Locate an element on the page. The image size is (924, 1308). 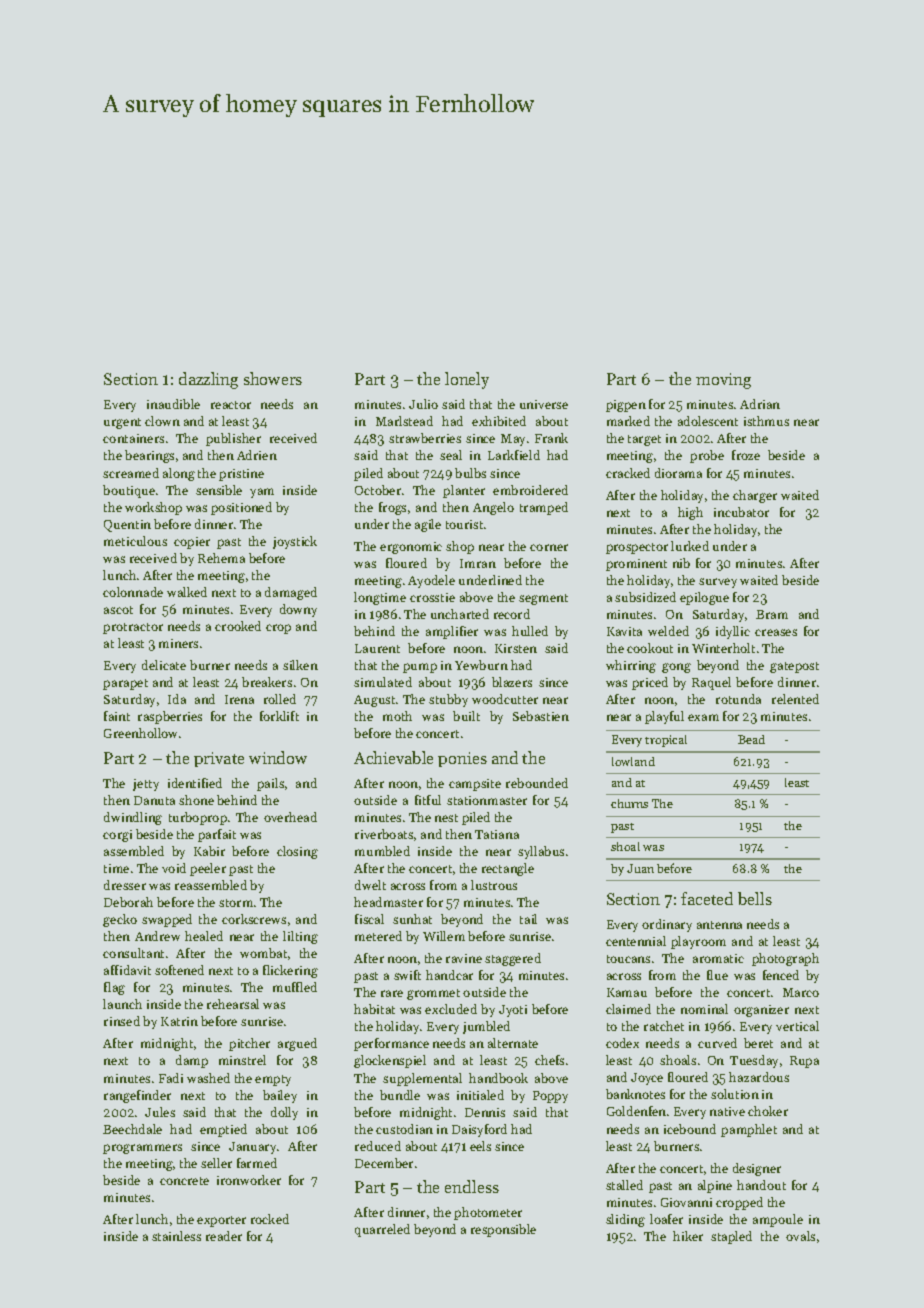
endless is located at coordinates (472, 1186).
